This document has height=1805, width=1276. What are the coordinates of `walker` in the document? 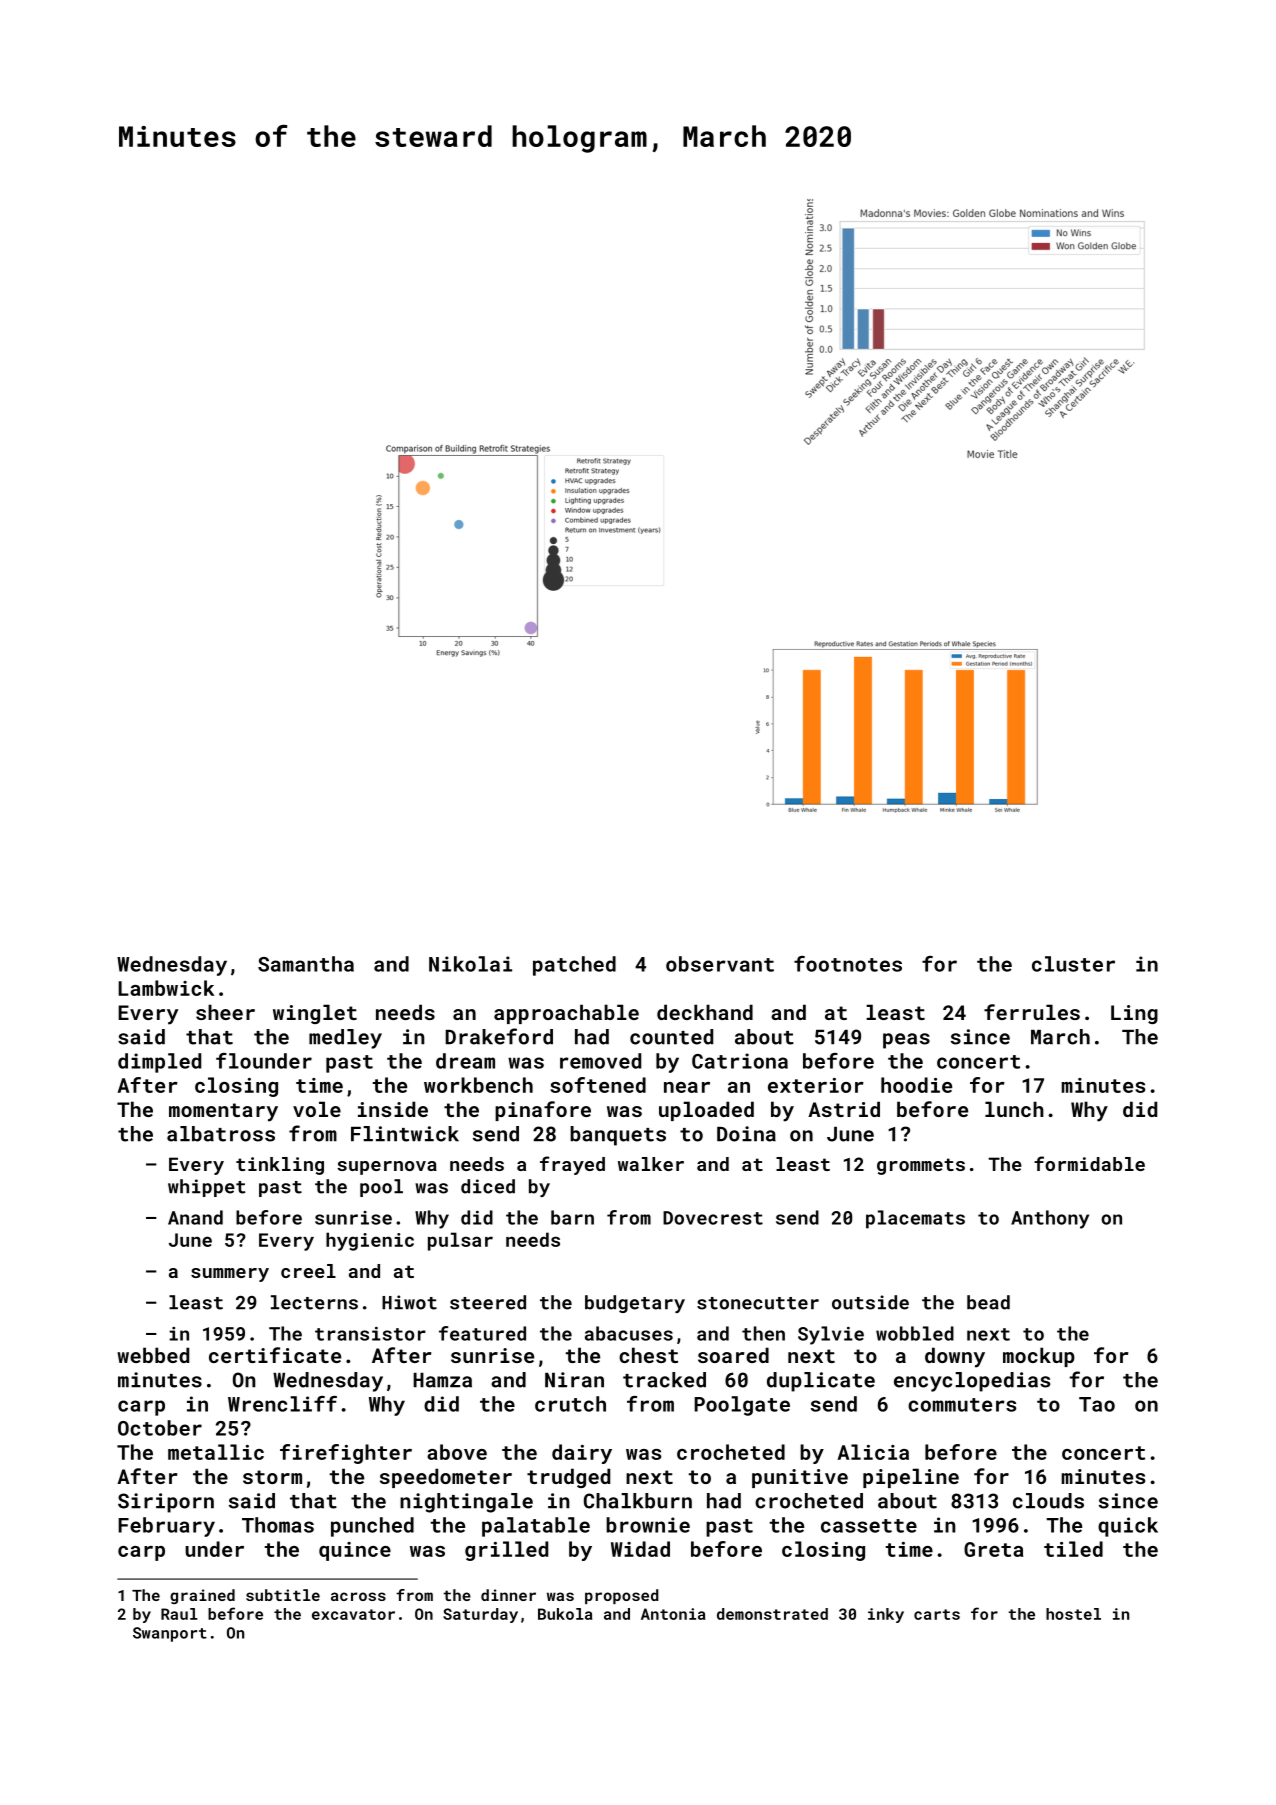 It's located at (651, 1164).
